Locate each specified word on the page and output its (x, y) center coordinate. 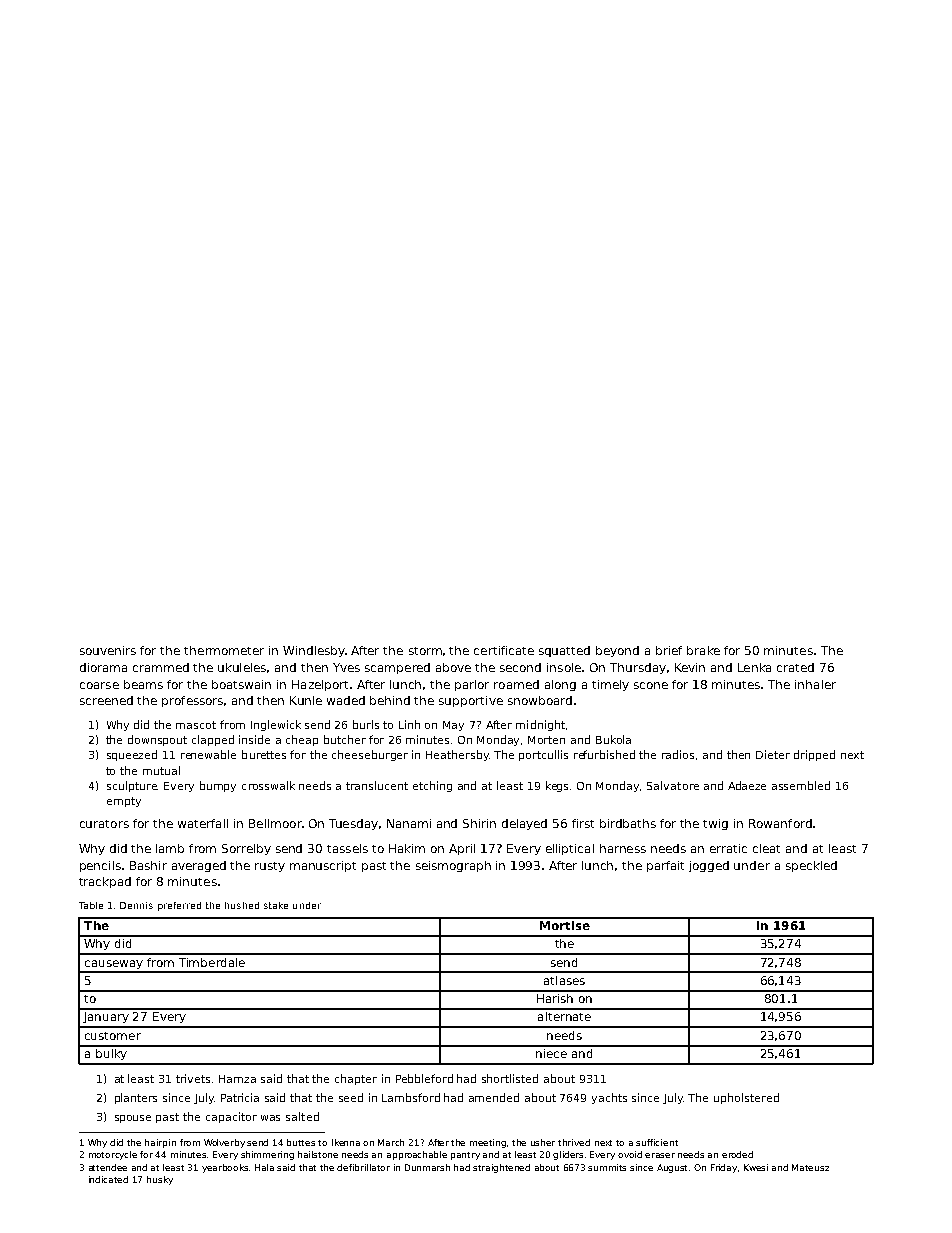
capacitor (231, 1117)
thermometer (224, 650)
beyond (617, 651)
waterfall (203, 823)
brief (669, 650)
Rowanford (780, 823)
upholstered (746, 1098)
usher (543, 1142)
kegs (558, 786)
